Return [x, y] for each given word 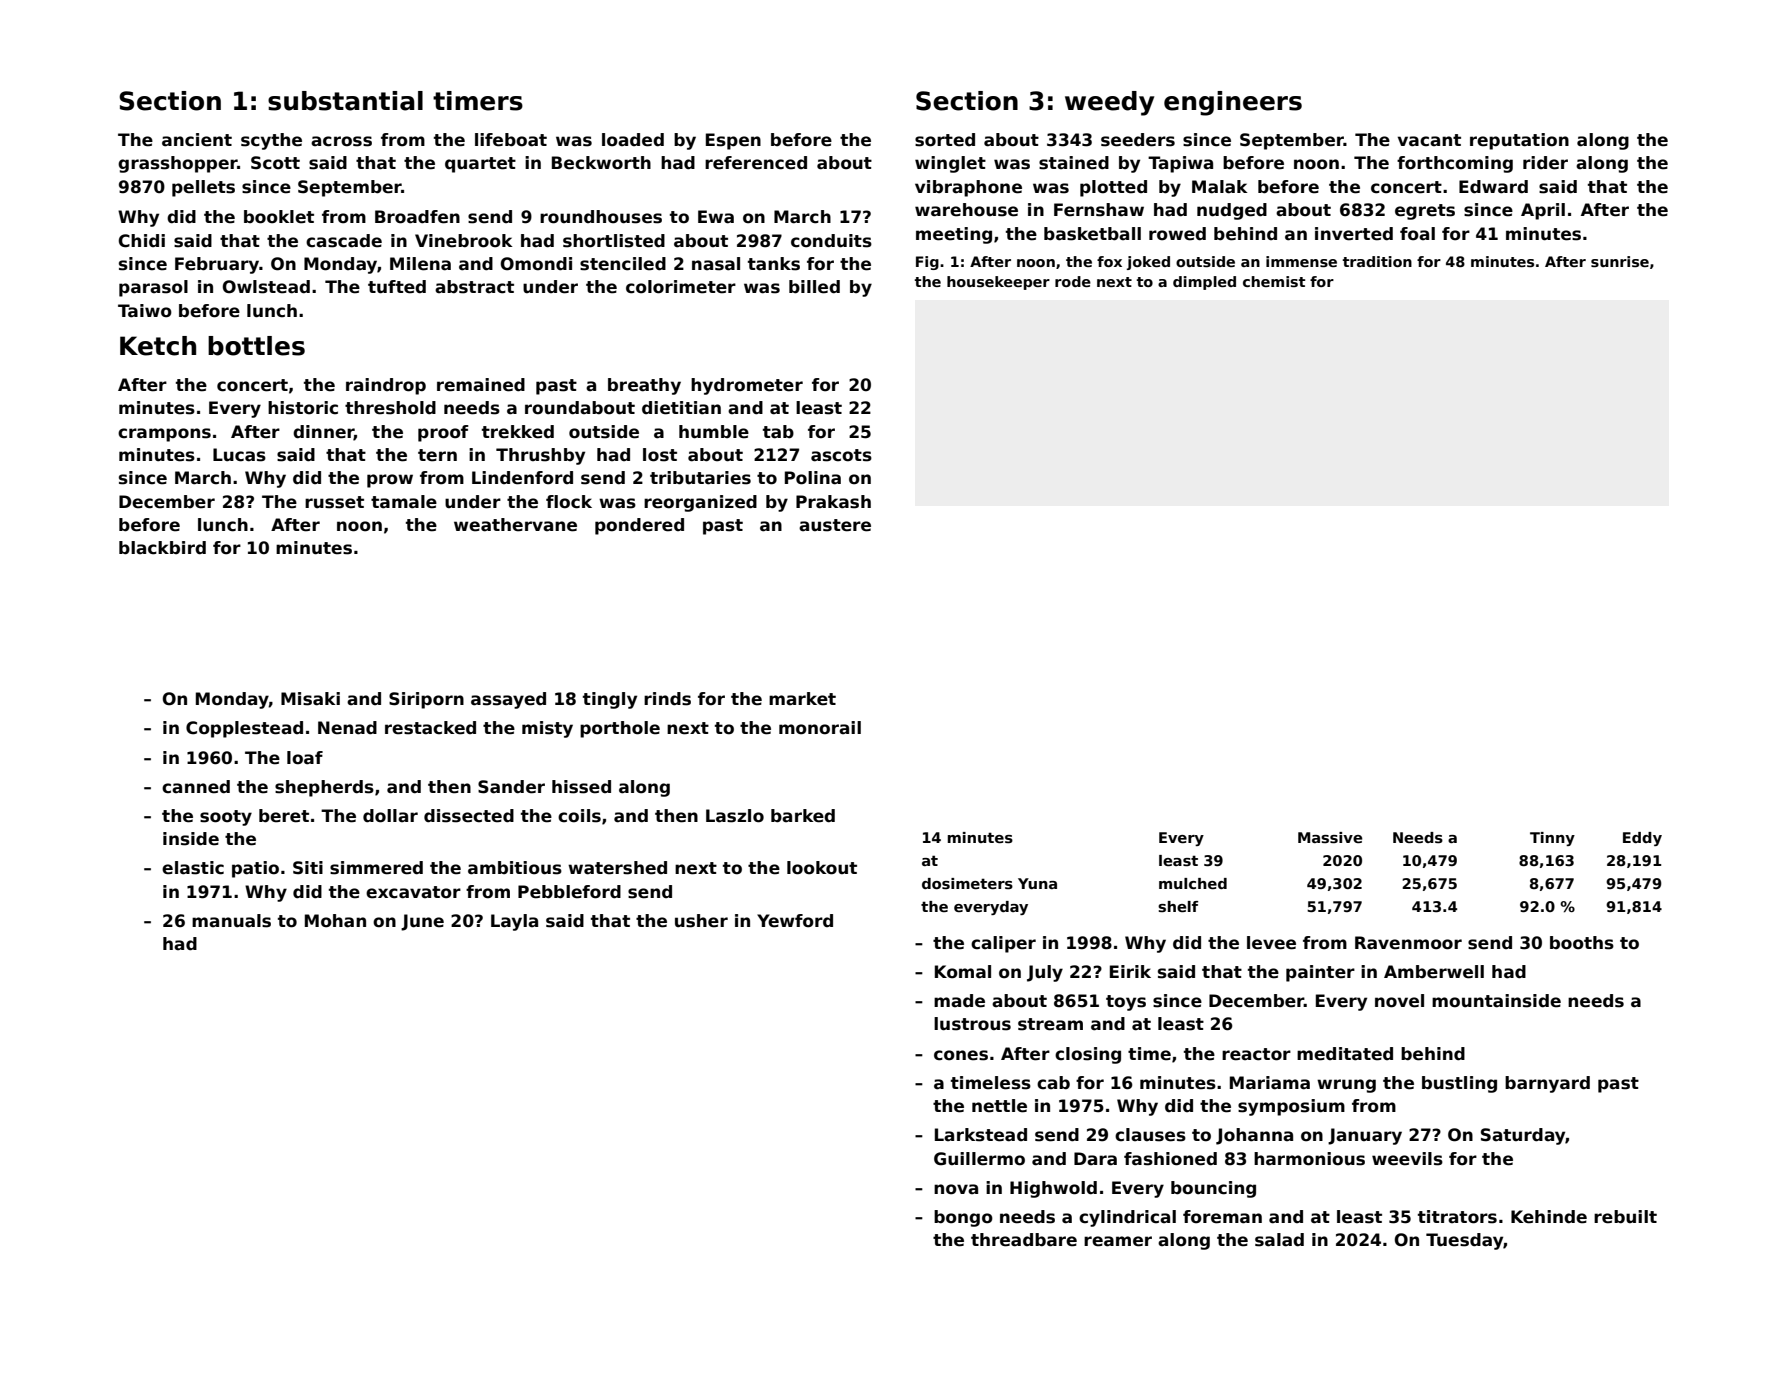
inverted [1354, 234]
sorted [945, 140]
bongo [963, 1218]
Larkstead [981, 1135]
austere [835, 525]
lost [660, 455]
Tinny [1552, 839]
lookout [822, 868]
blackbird [162, 548]
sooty [226, 818]
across [341, 141]
